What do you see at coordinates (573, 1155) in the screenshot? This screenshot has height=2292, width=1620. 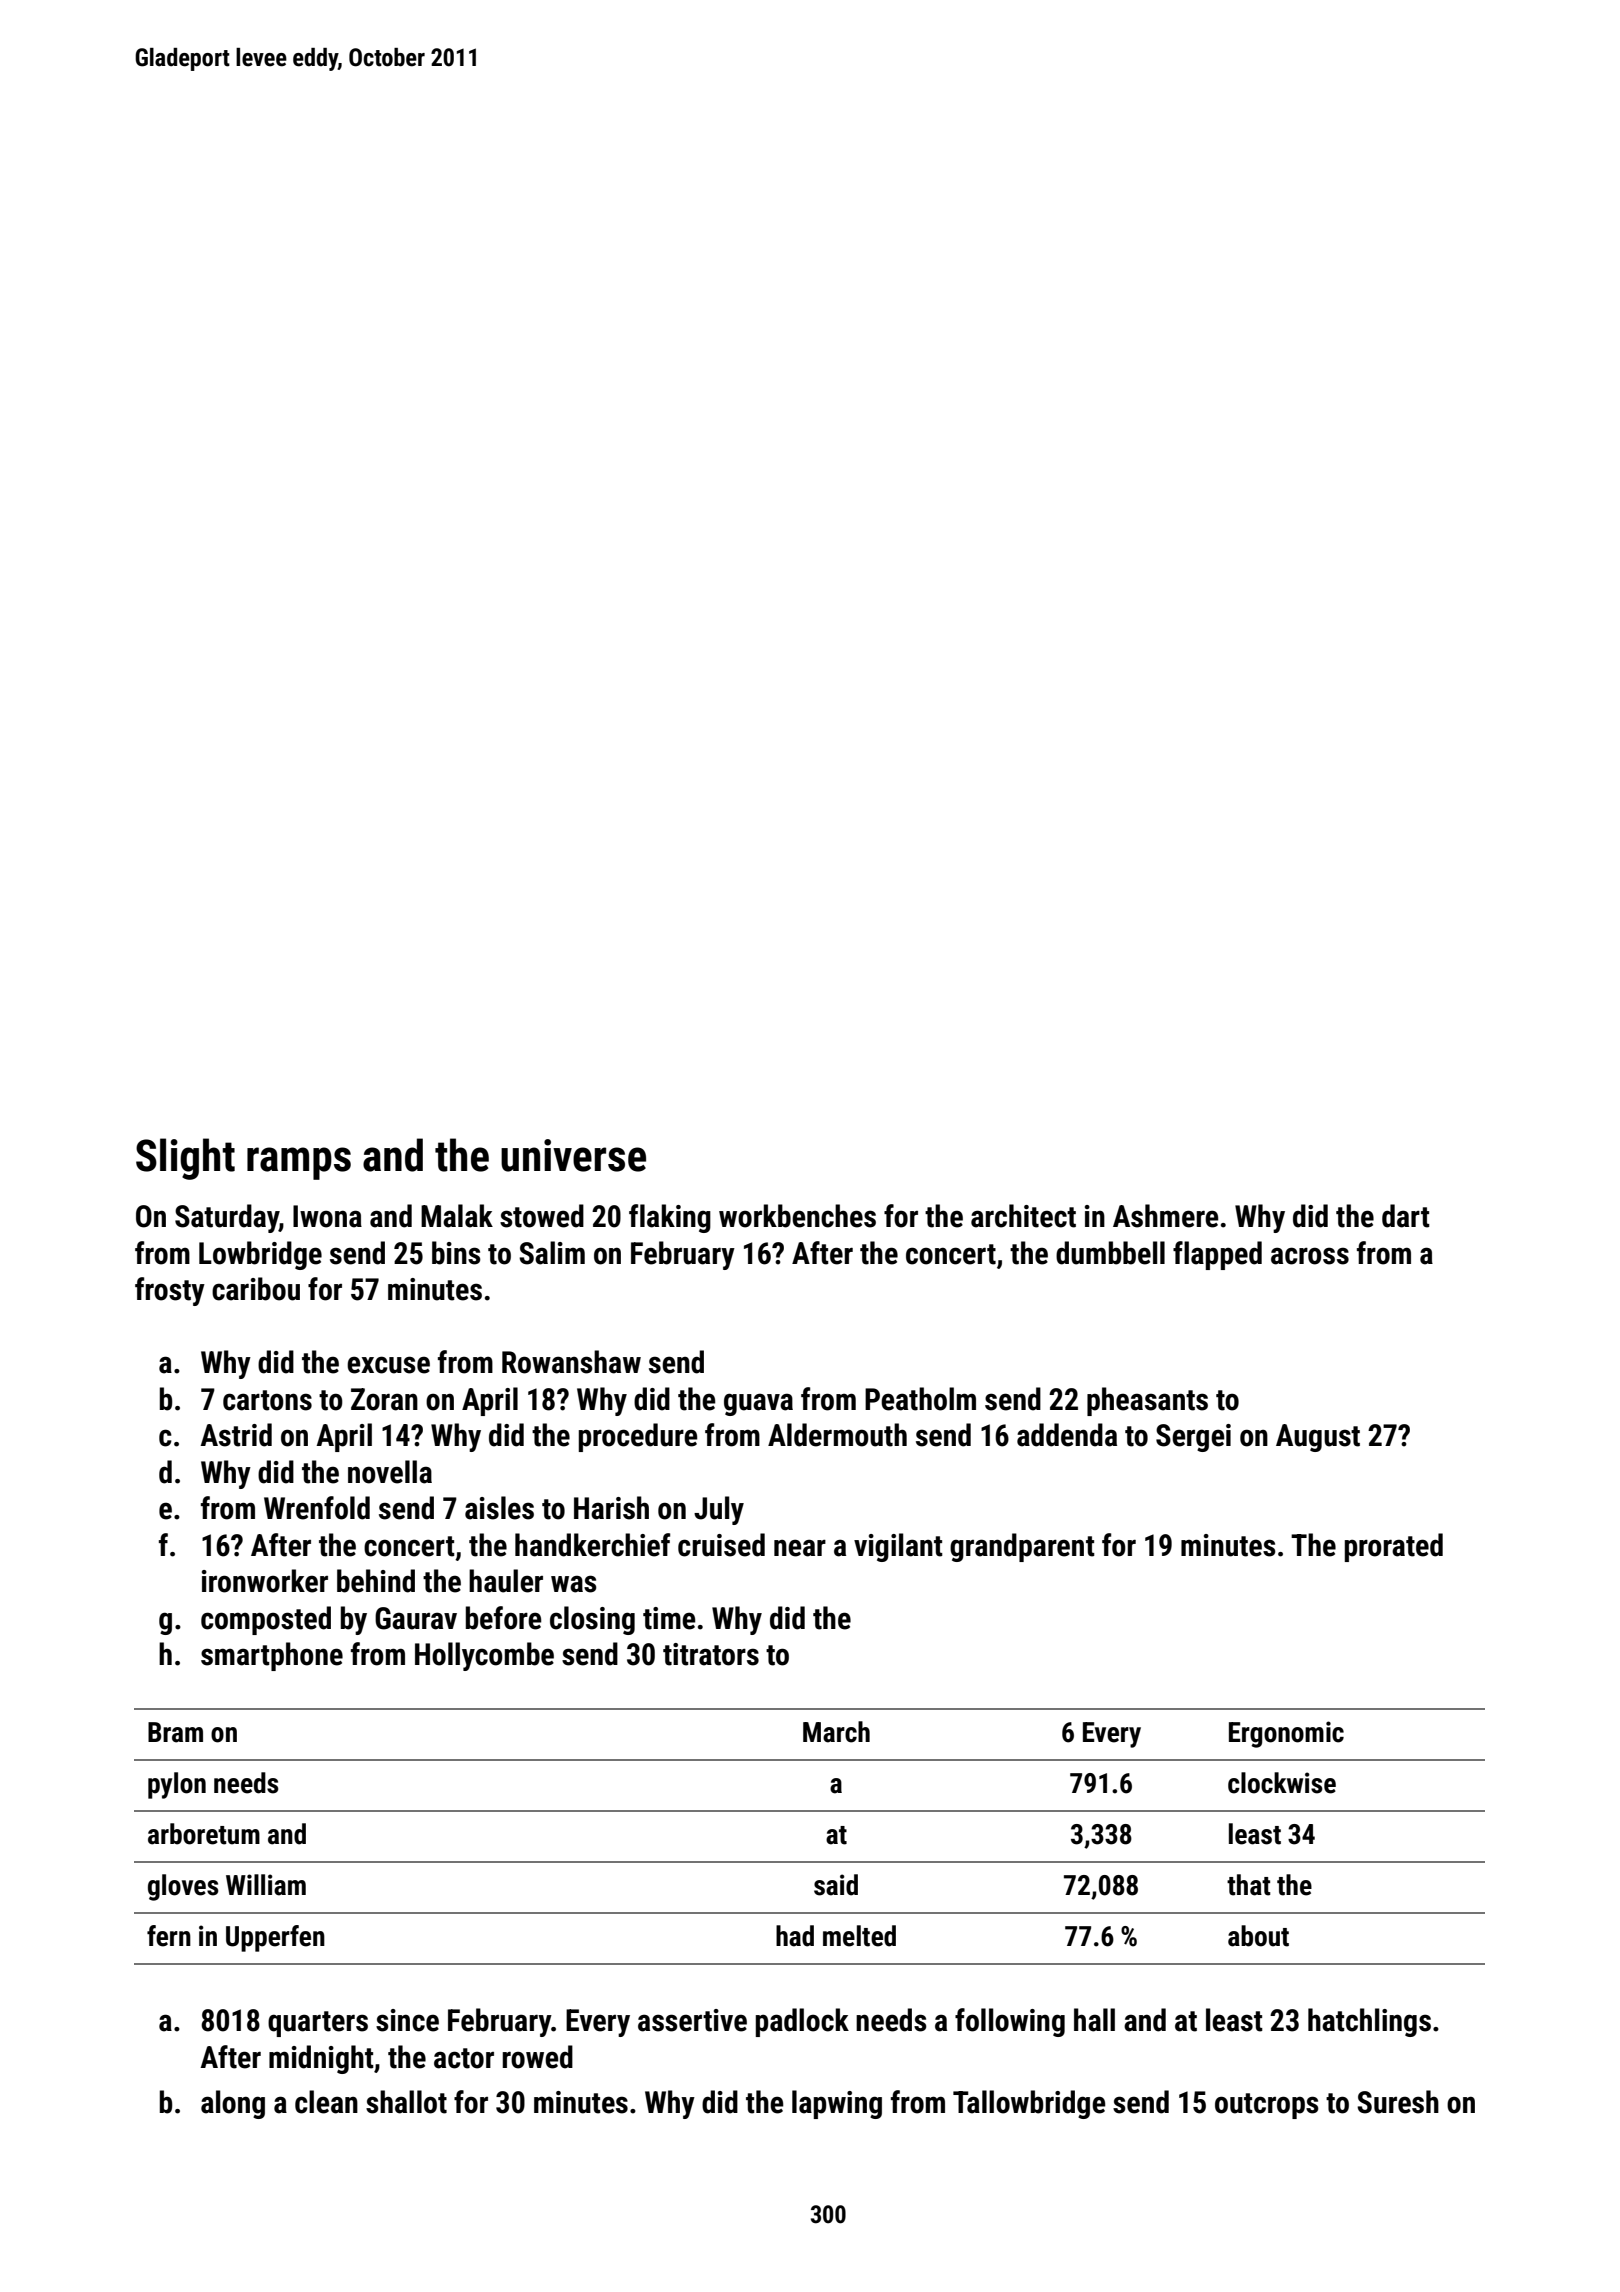 I see `universe` at bounding box center [573, 1155].
